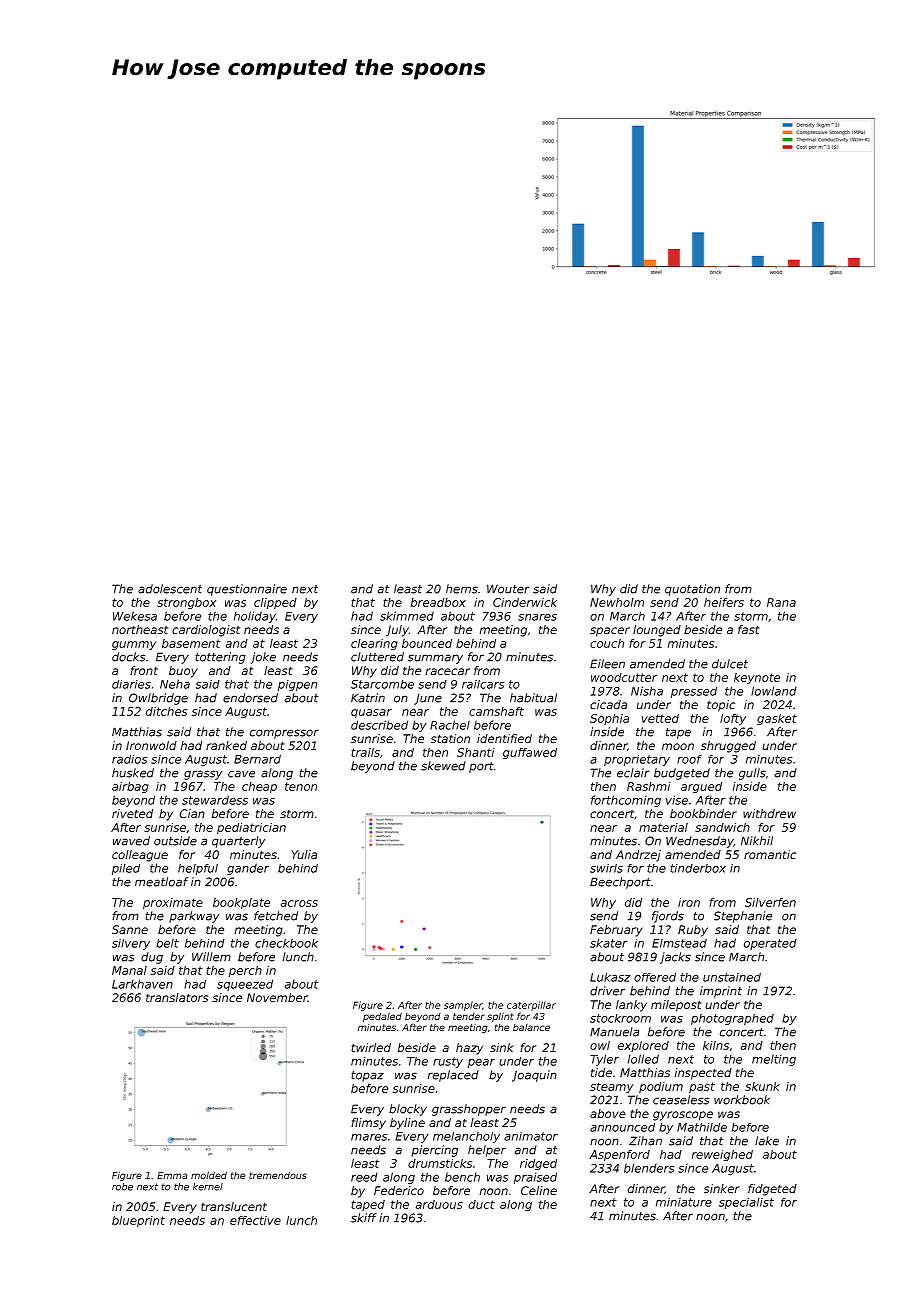 This document has height=1316, width=908. Describe the element at coordinates (167, 943) in the document. I see `belt` at that location.
